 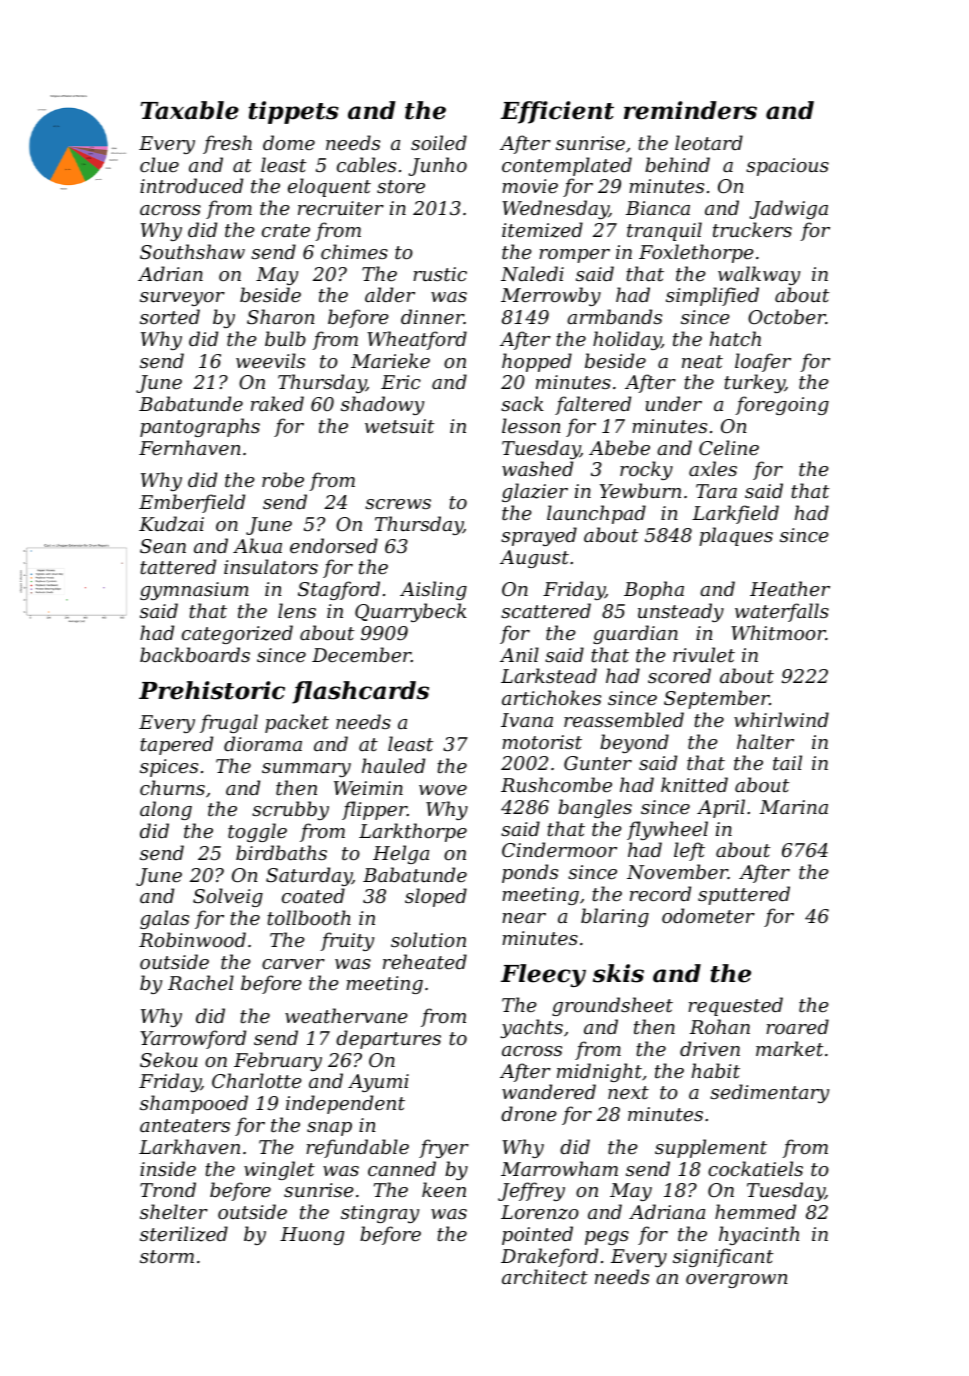 I want to click on Whitmoor, so click(x=778, y=632).
